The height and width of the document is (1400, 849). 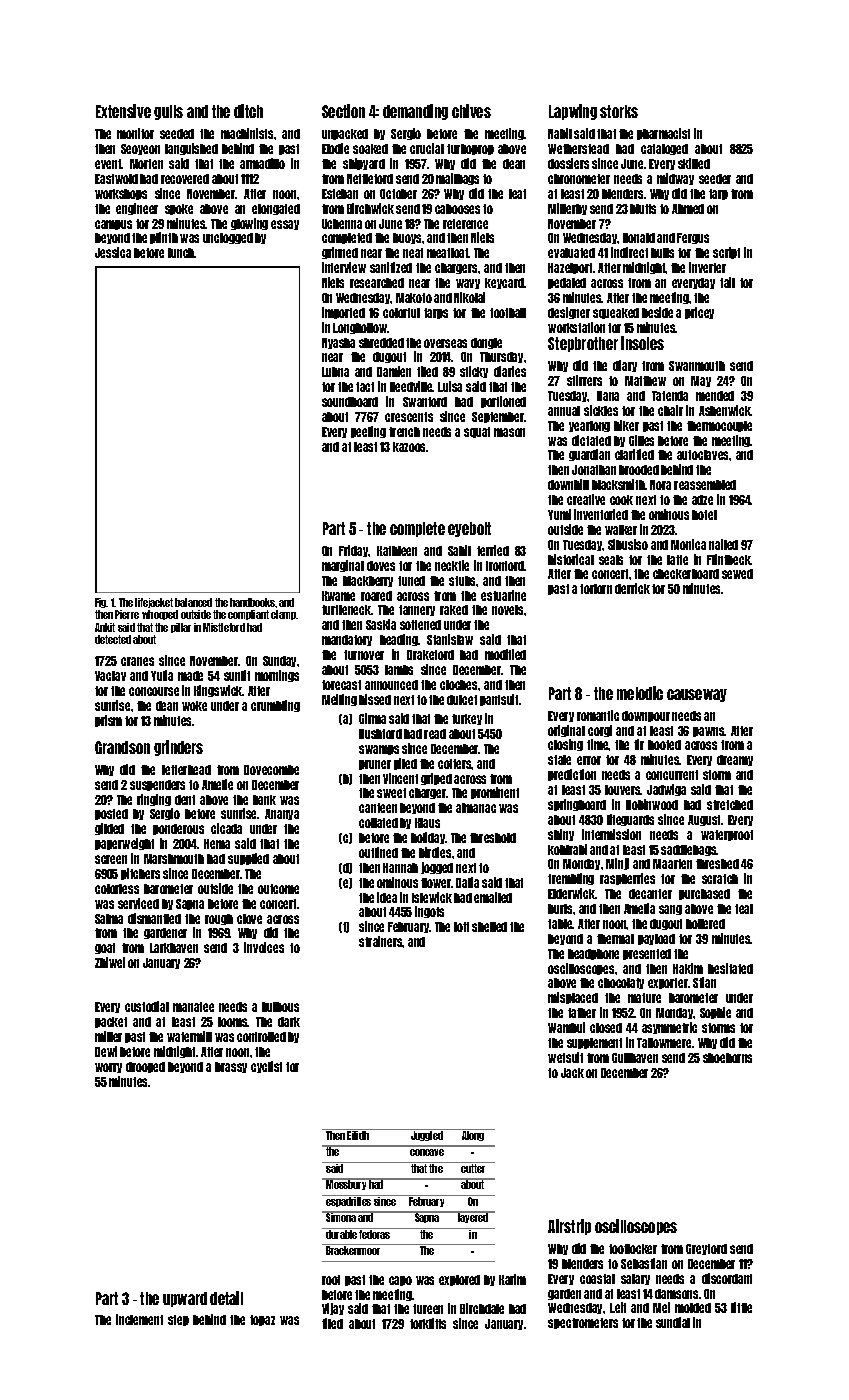 I want to click on Airstrip, so click(x=569, y=1227).
